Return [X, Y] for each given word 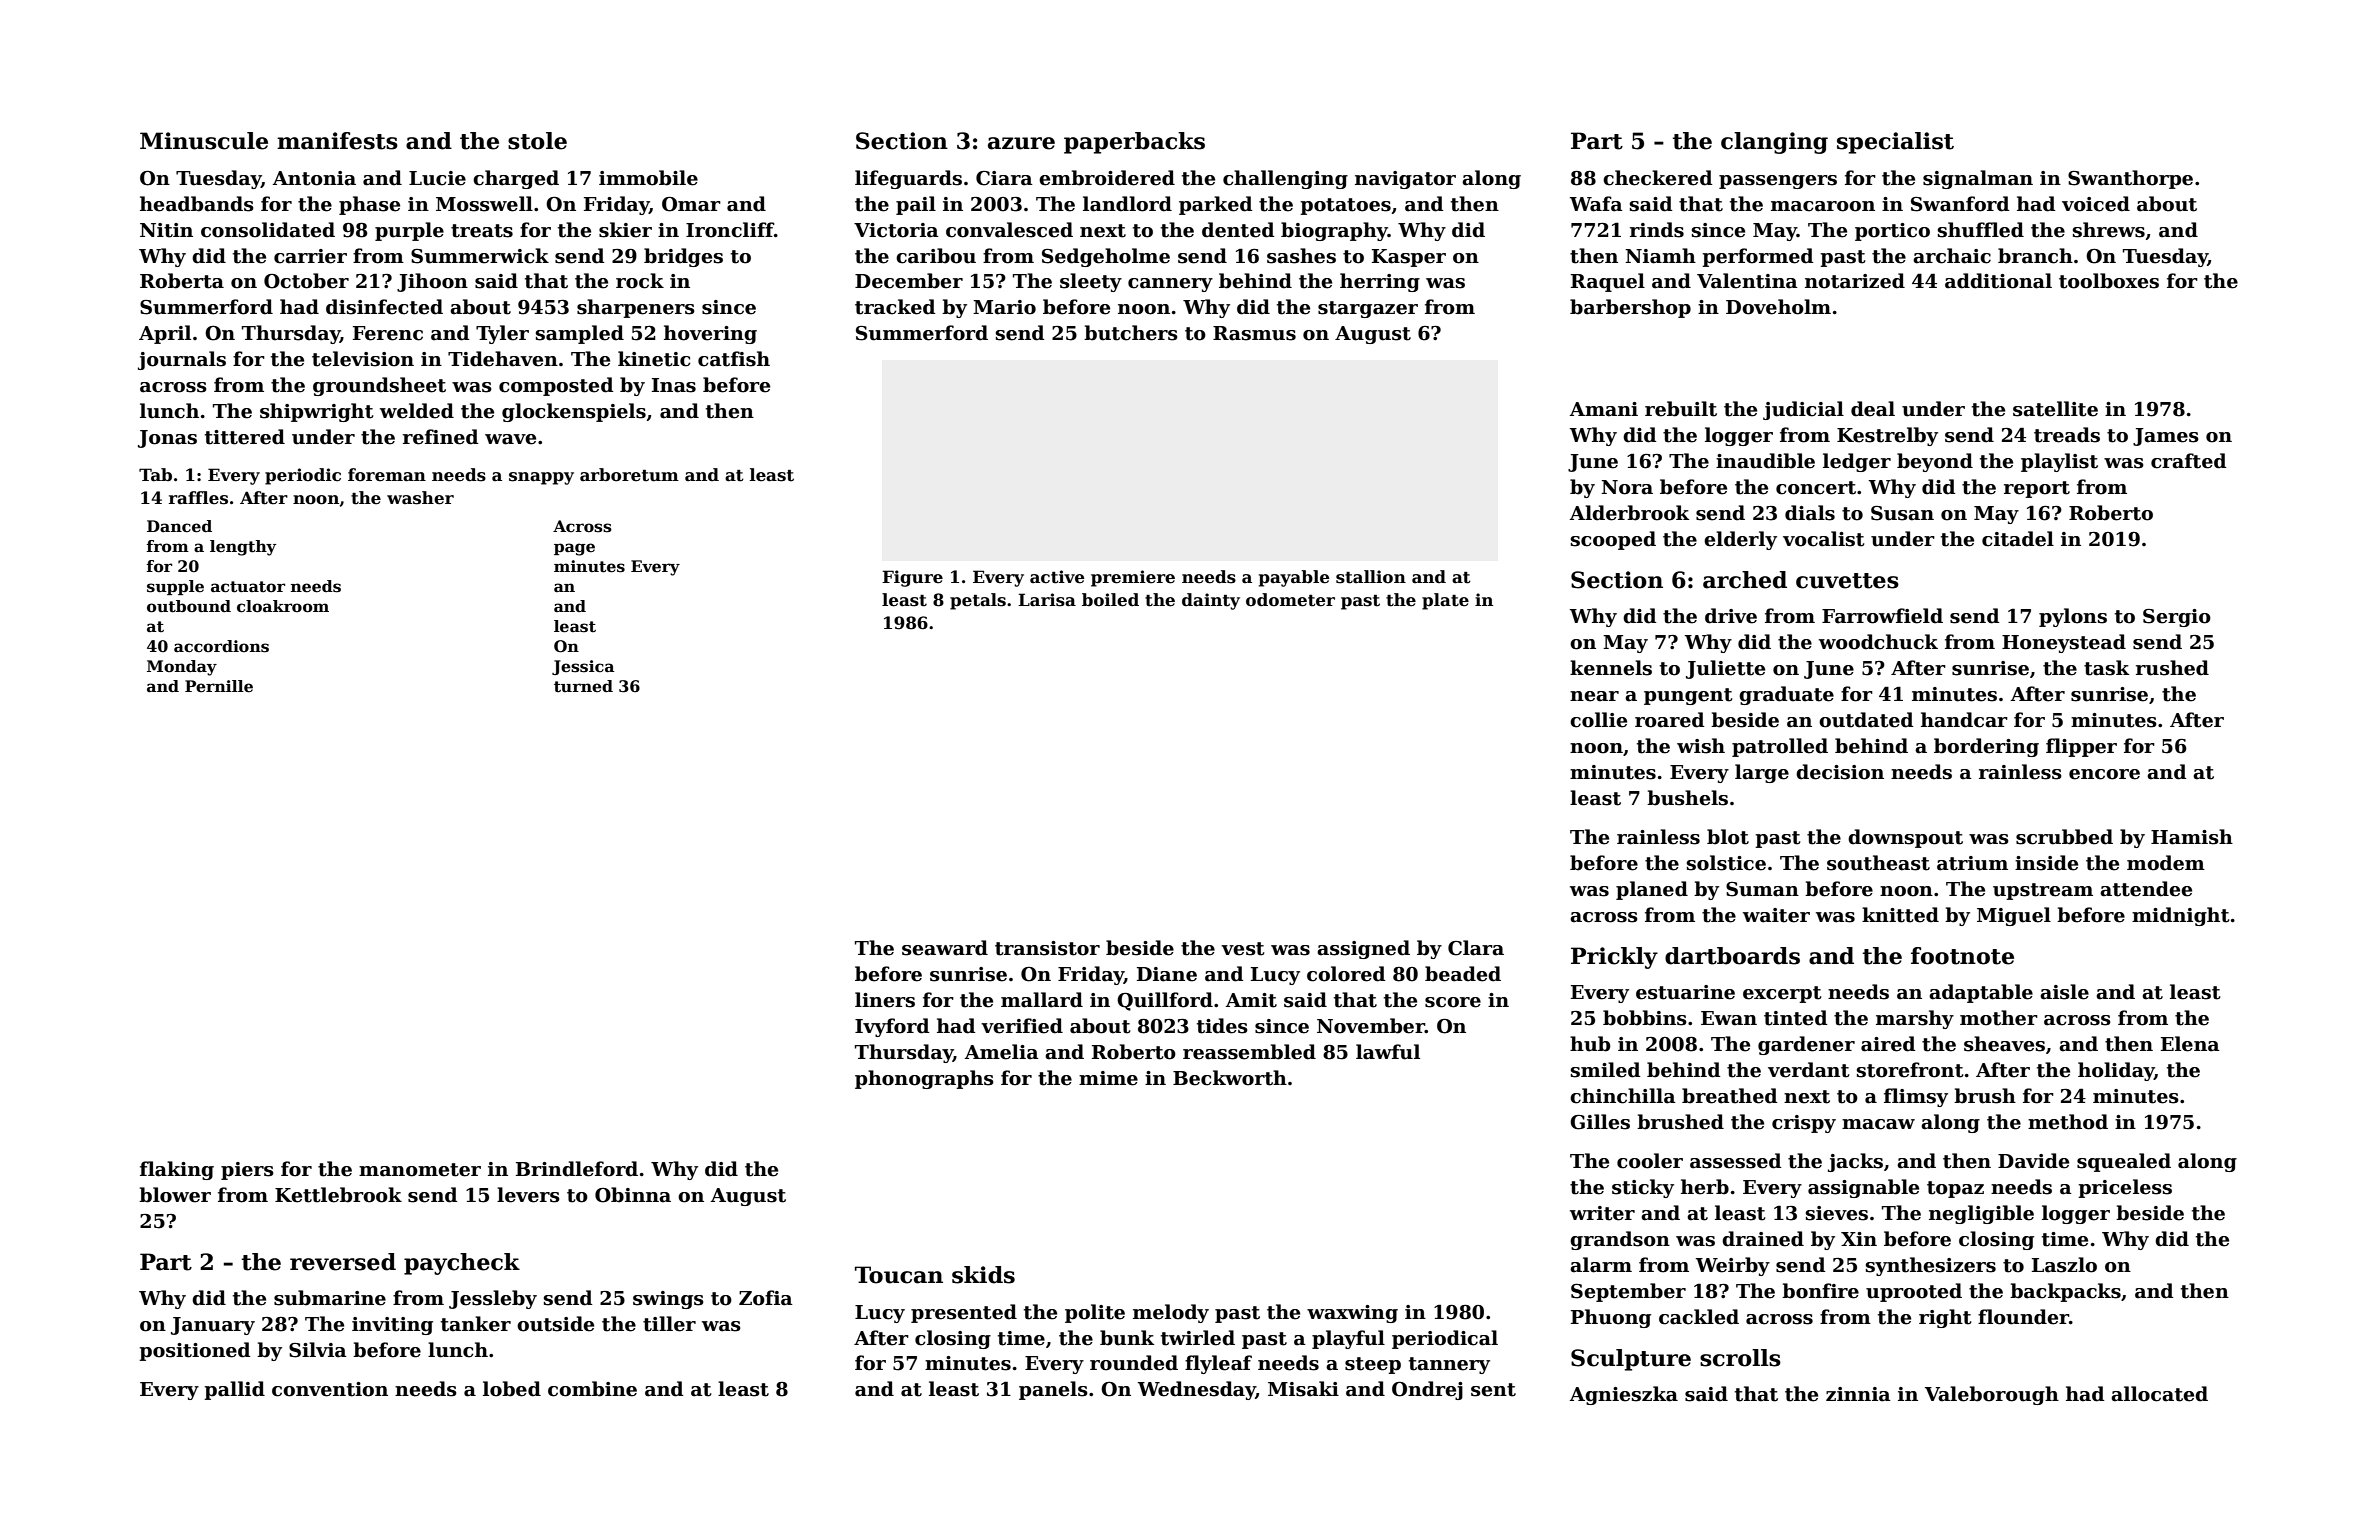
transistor [1047, 948]
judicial [1803, 410]
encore [2104, 774]
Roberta [182, 281]
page [574, 549]
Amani [1604, 409]
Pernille [219, 686]
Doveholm [1778, 307]
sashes [1301, 256]
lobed [512, 1389]
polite [1095, 1313]
